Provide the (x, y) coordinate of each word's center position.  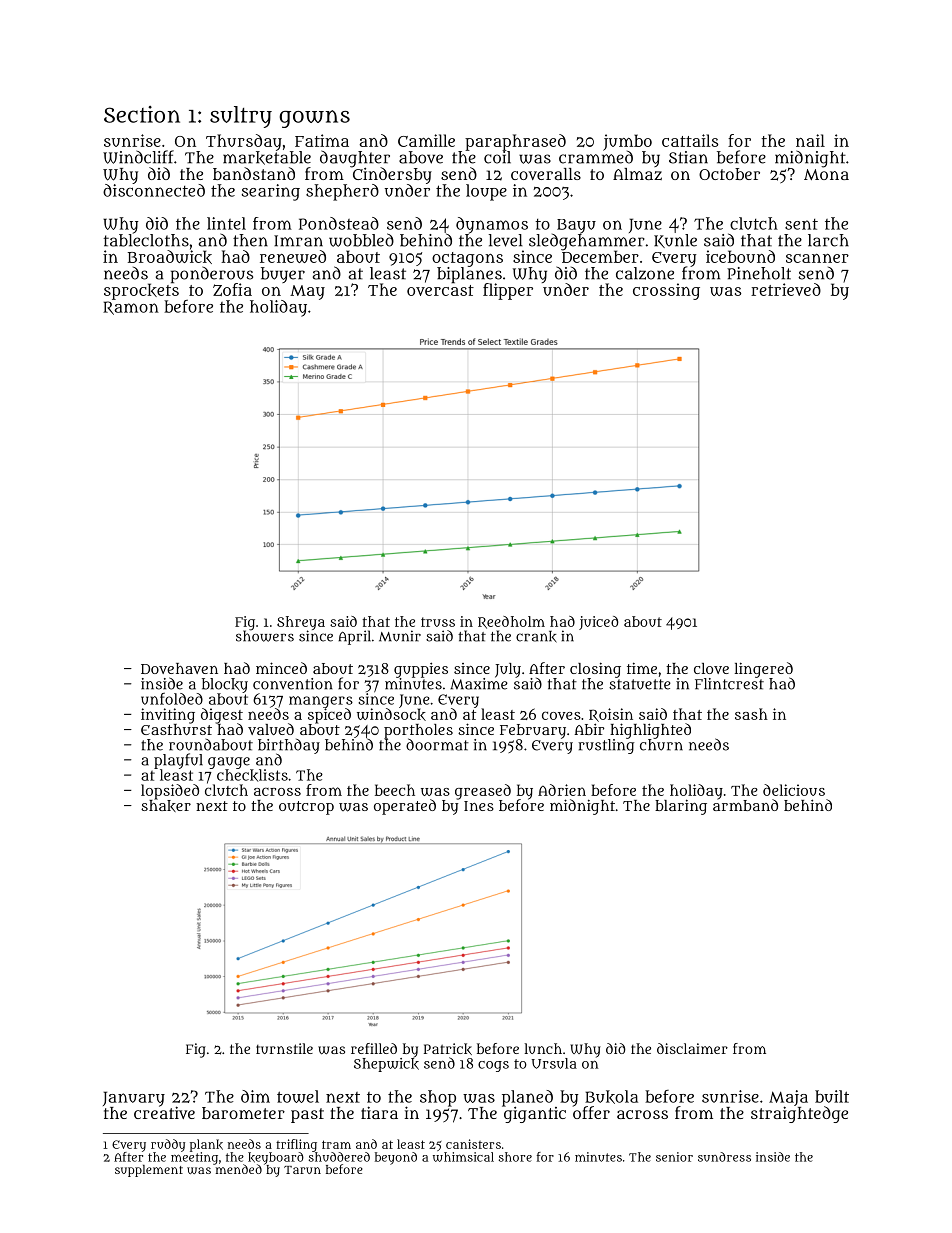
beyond (396, 1158)
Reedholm (511, 622)
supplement (149, 1171)
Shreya (301, 623)
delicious (794, 790)
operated (405, 807)
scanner (817, 258)
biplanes (469, 275)
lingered (764, 670)
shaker (166, 806)
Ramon (131, 308)
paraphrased (515, 142)
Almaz (637, 174)
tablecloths (146, 240)
